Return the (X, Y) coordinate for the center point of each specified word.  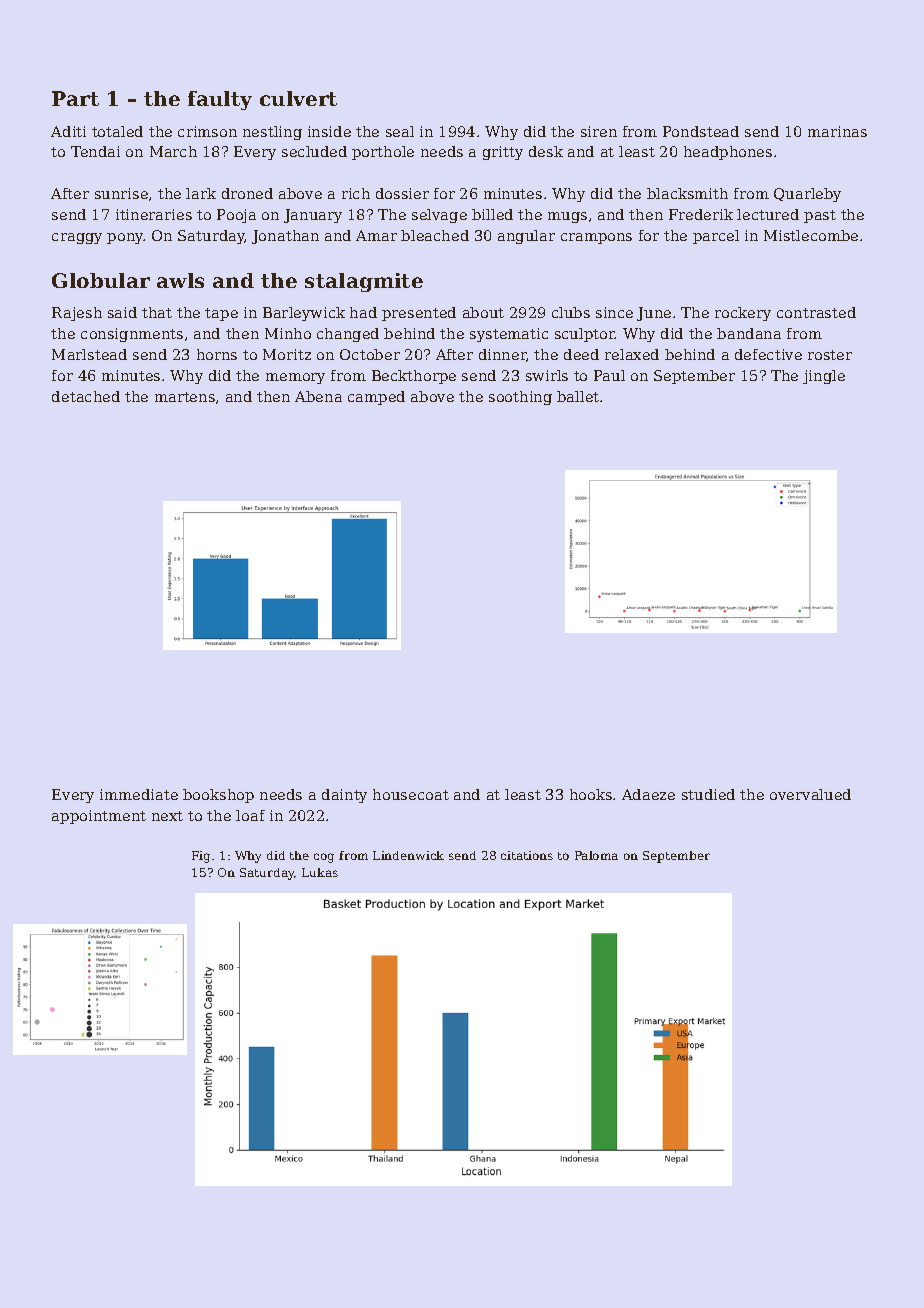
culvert (298, 98)
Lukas (320, 872)
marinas (837, 131)
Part (75, 98)
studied (708, 794)
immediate (139, 794)
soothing (520, 398)
